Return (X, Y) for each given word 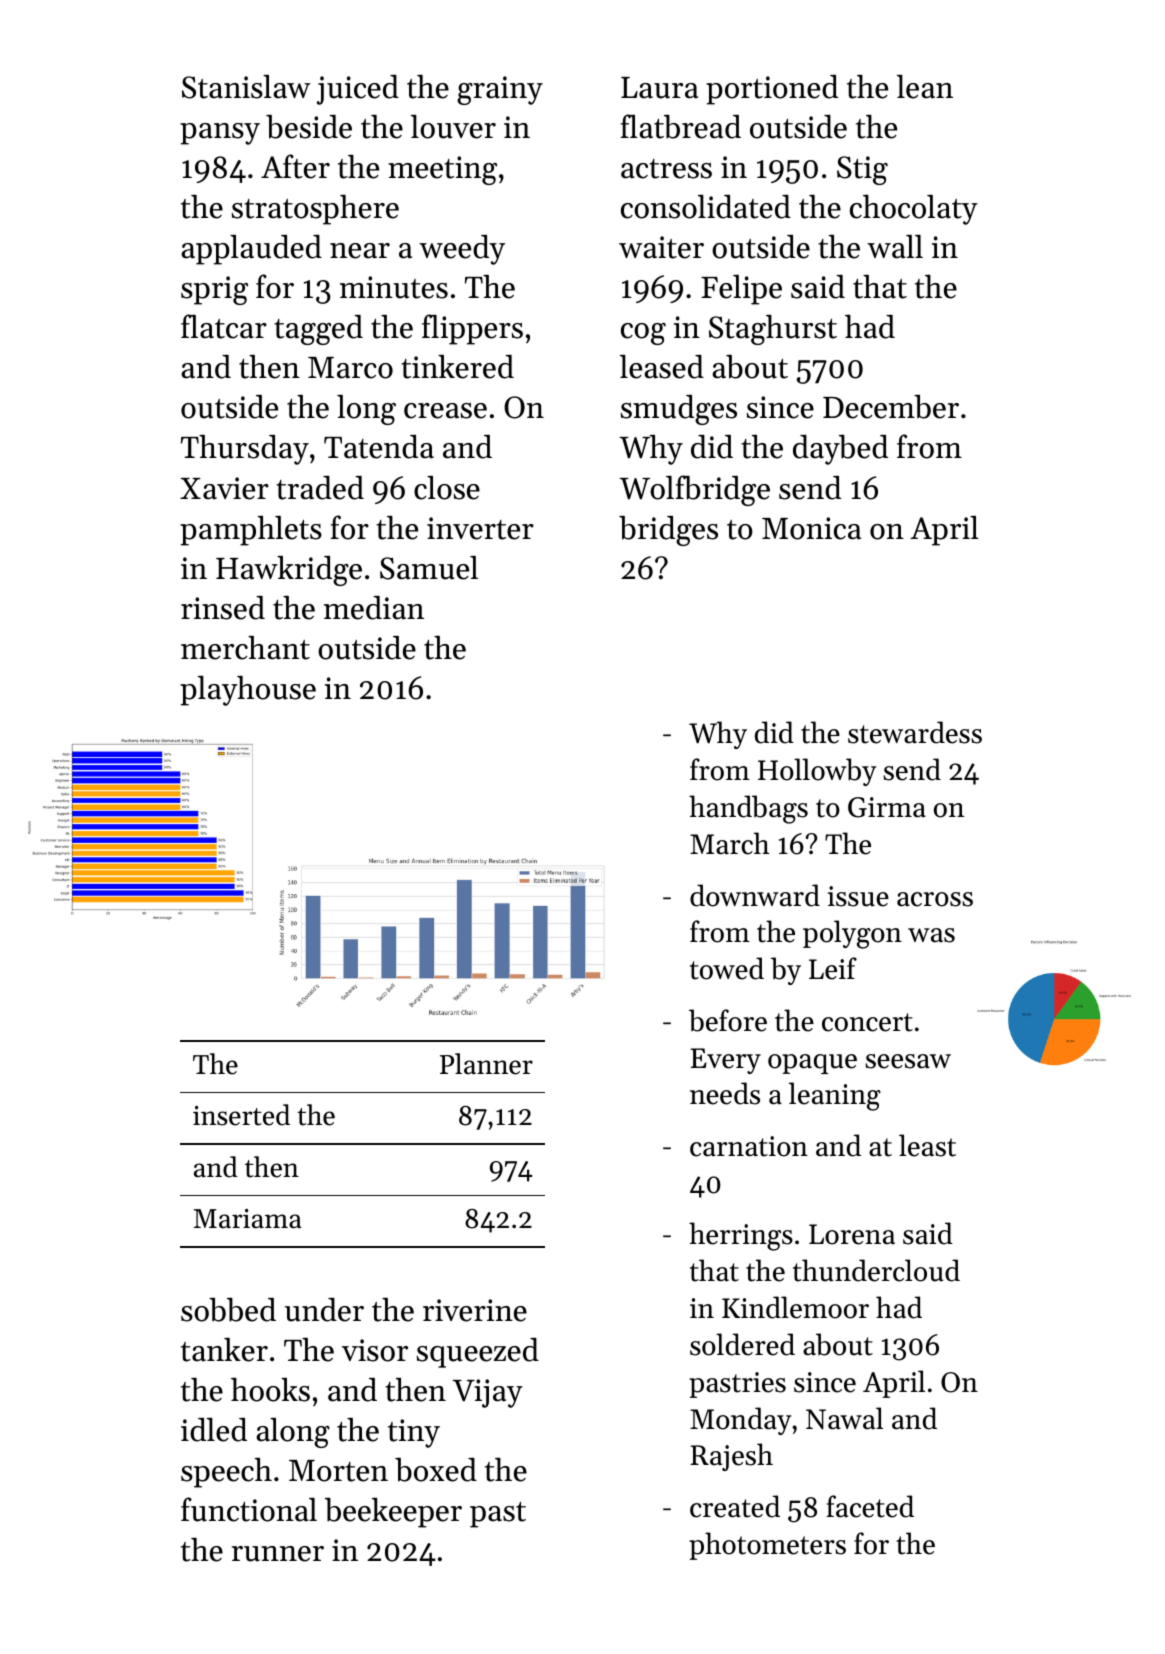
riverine (475, 1310)
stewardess (915, 732)
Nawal (844, 1418)
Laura (659, 88)
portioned (772, 90)
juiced (358, 90)
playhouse (248, 691)
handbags (748, 809)
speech (226, 1473)
